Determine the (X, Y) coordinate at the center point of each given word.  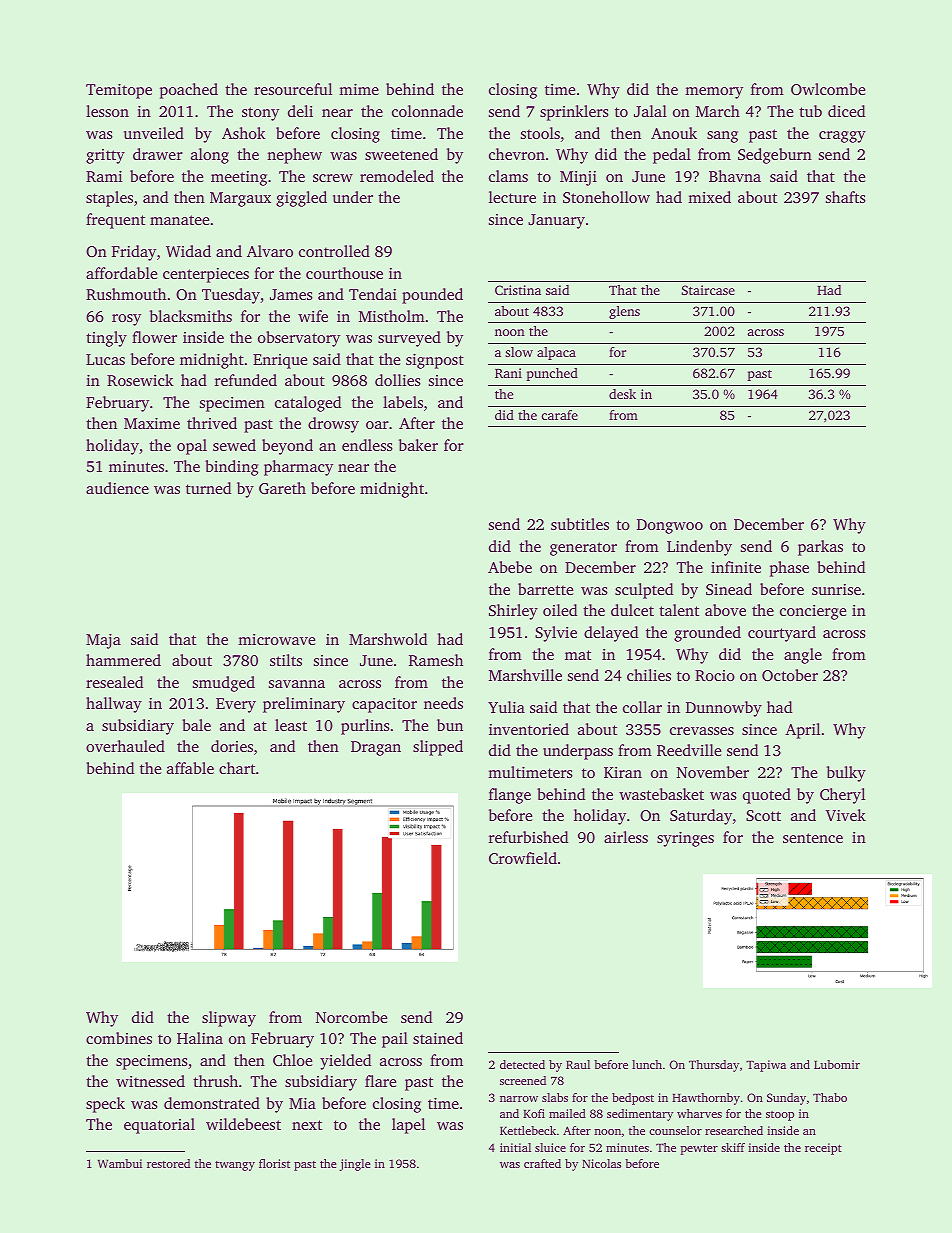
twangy (235, 1166)
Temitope (119, 91)
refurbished (528, 837)
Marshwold (388, 639)
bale (196, 725)
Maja (103, 641)
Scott (763, 815)
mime (359, 89)
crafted (542, 1163)
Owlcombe (828, 89)
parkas (820, 548)
